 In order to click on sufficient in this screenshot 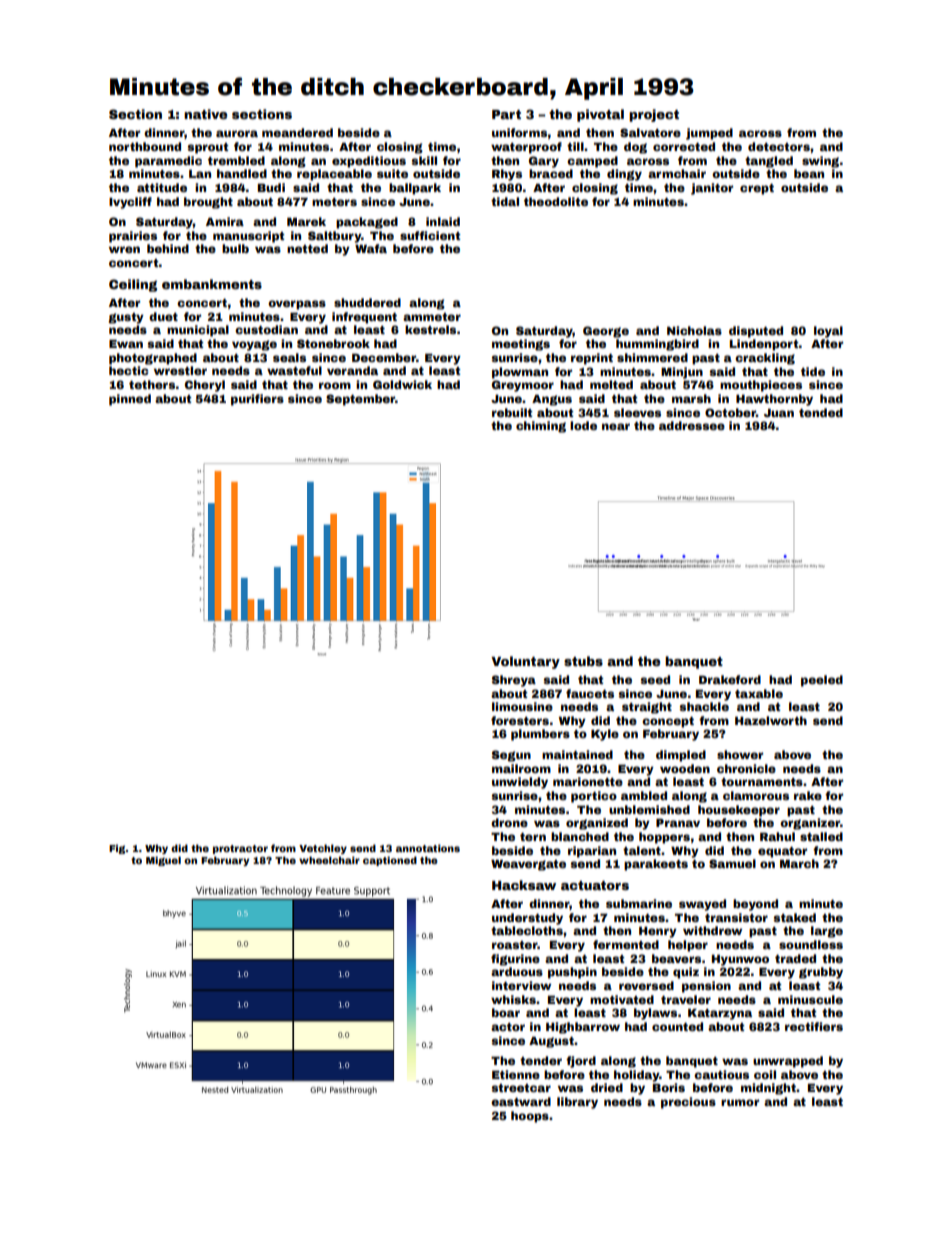, I will do `click(430, 235)`.
